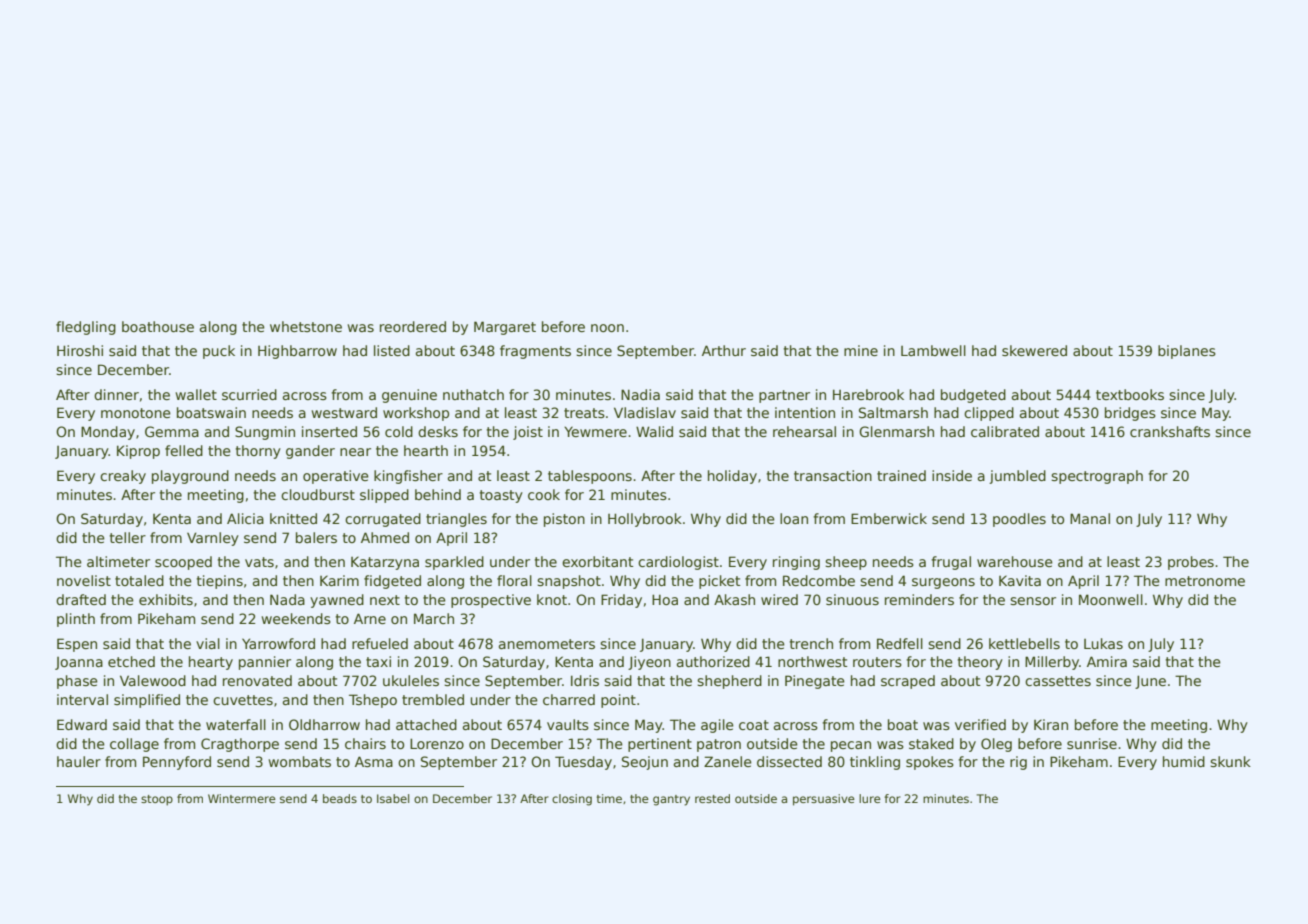 The width and height of the screenshot is (1308, 924). Describe the element at coordinates (607, 328) in the screenshot. I see `noon` at that location.
